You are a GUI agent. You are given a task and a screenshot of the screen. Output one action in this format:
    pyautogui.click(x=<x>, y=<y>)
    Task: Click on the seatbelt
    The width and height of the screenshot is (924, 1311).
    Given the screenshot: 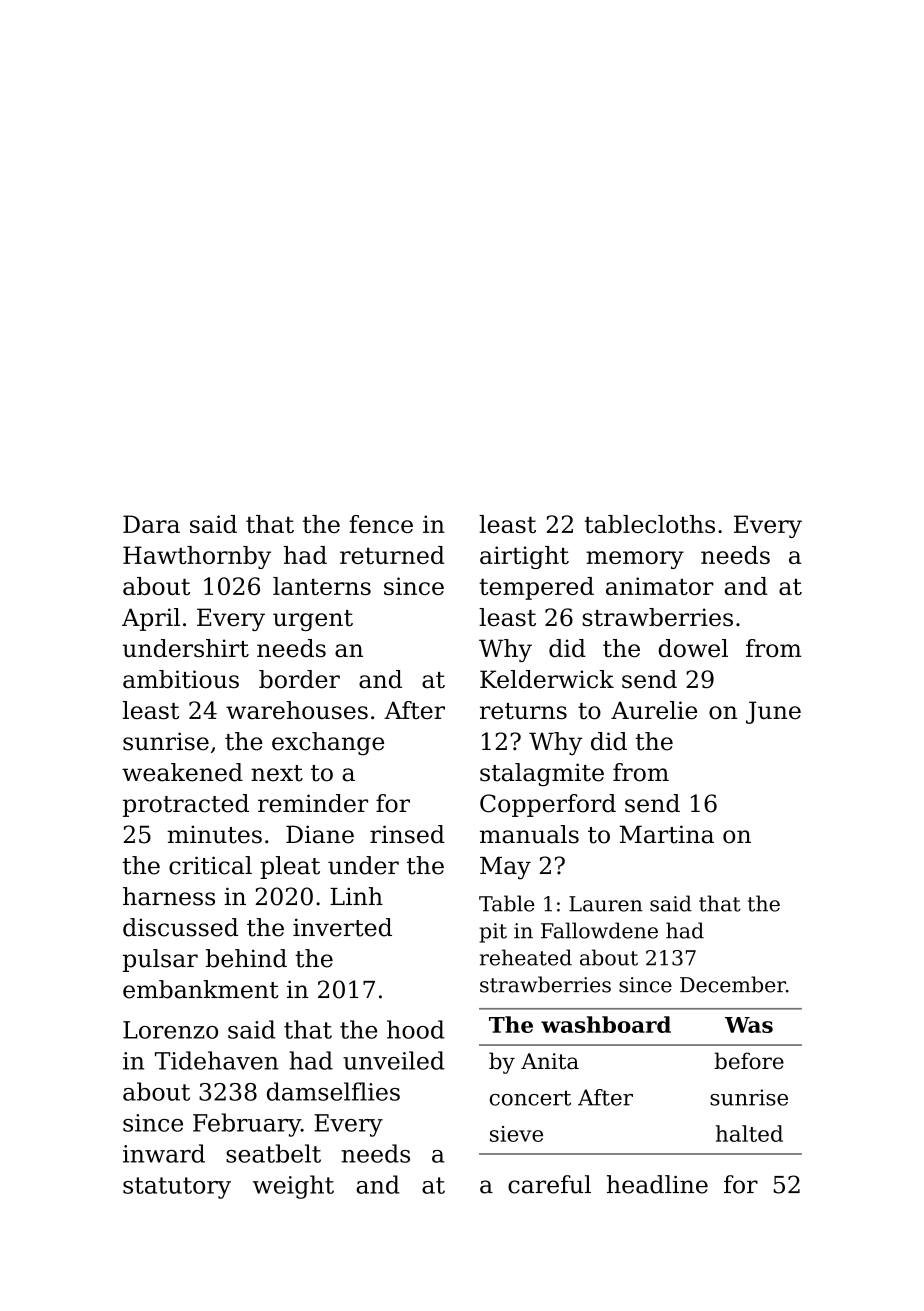 What is the action you would take?
    pyautogui.click(x=273, y=1153)
